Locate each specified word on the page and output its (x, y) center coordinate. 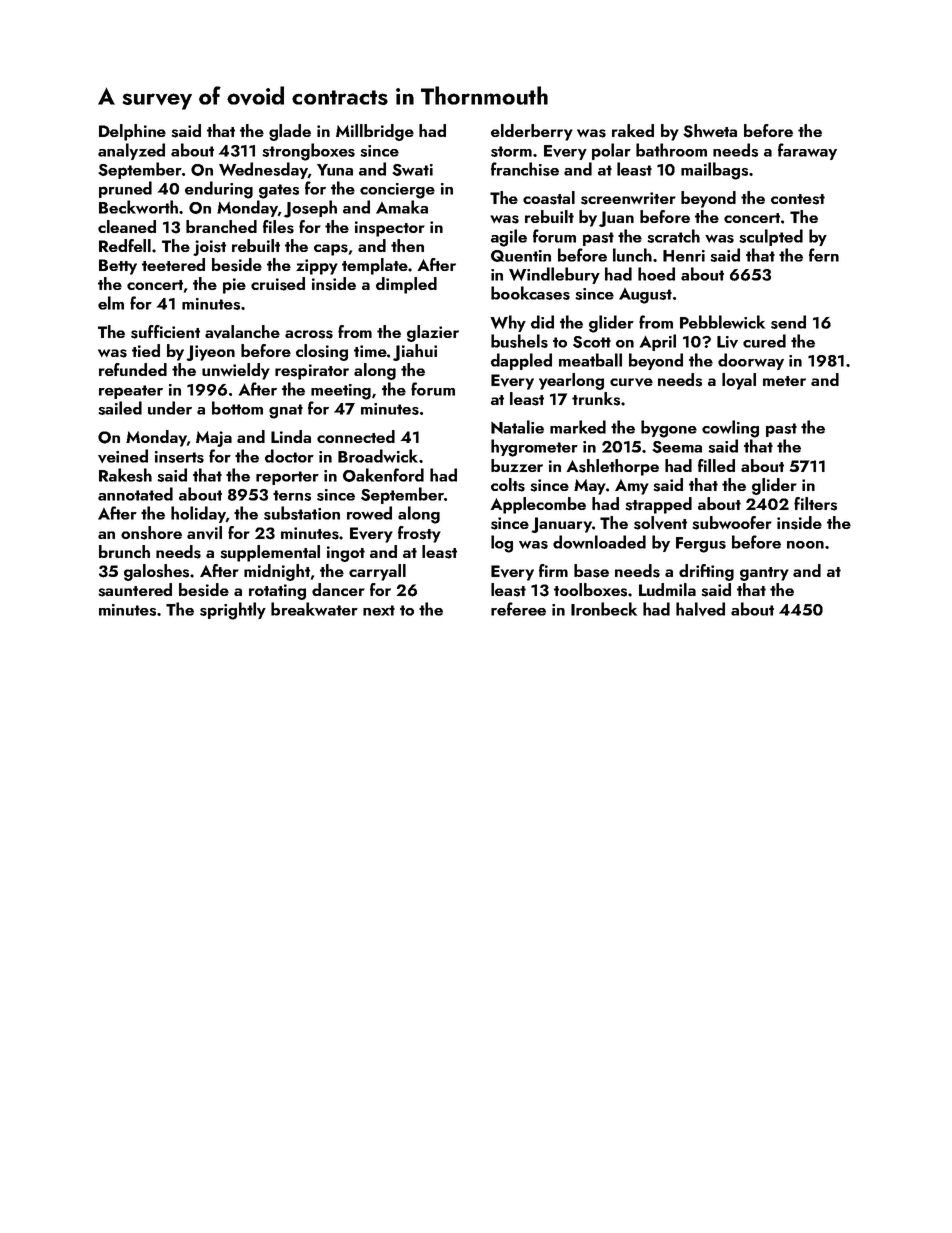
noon (805, 545)
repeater (131, 392)
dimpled (406, 285)
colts (508, 485)
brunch (124, 551)
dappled (521, 361)
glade (290, 132)
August (645, 296)
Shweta (710, 131)
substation (302, 513)
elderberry (532, 132)
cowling (730, 429)
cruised (278, 284)
